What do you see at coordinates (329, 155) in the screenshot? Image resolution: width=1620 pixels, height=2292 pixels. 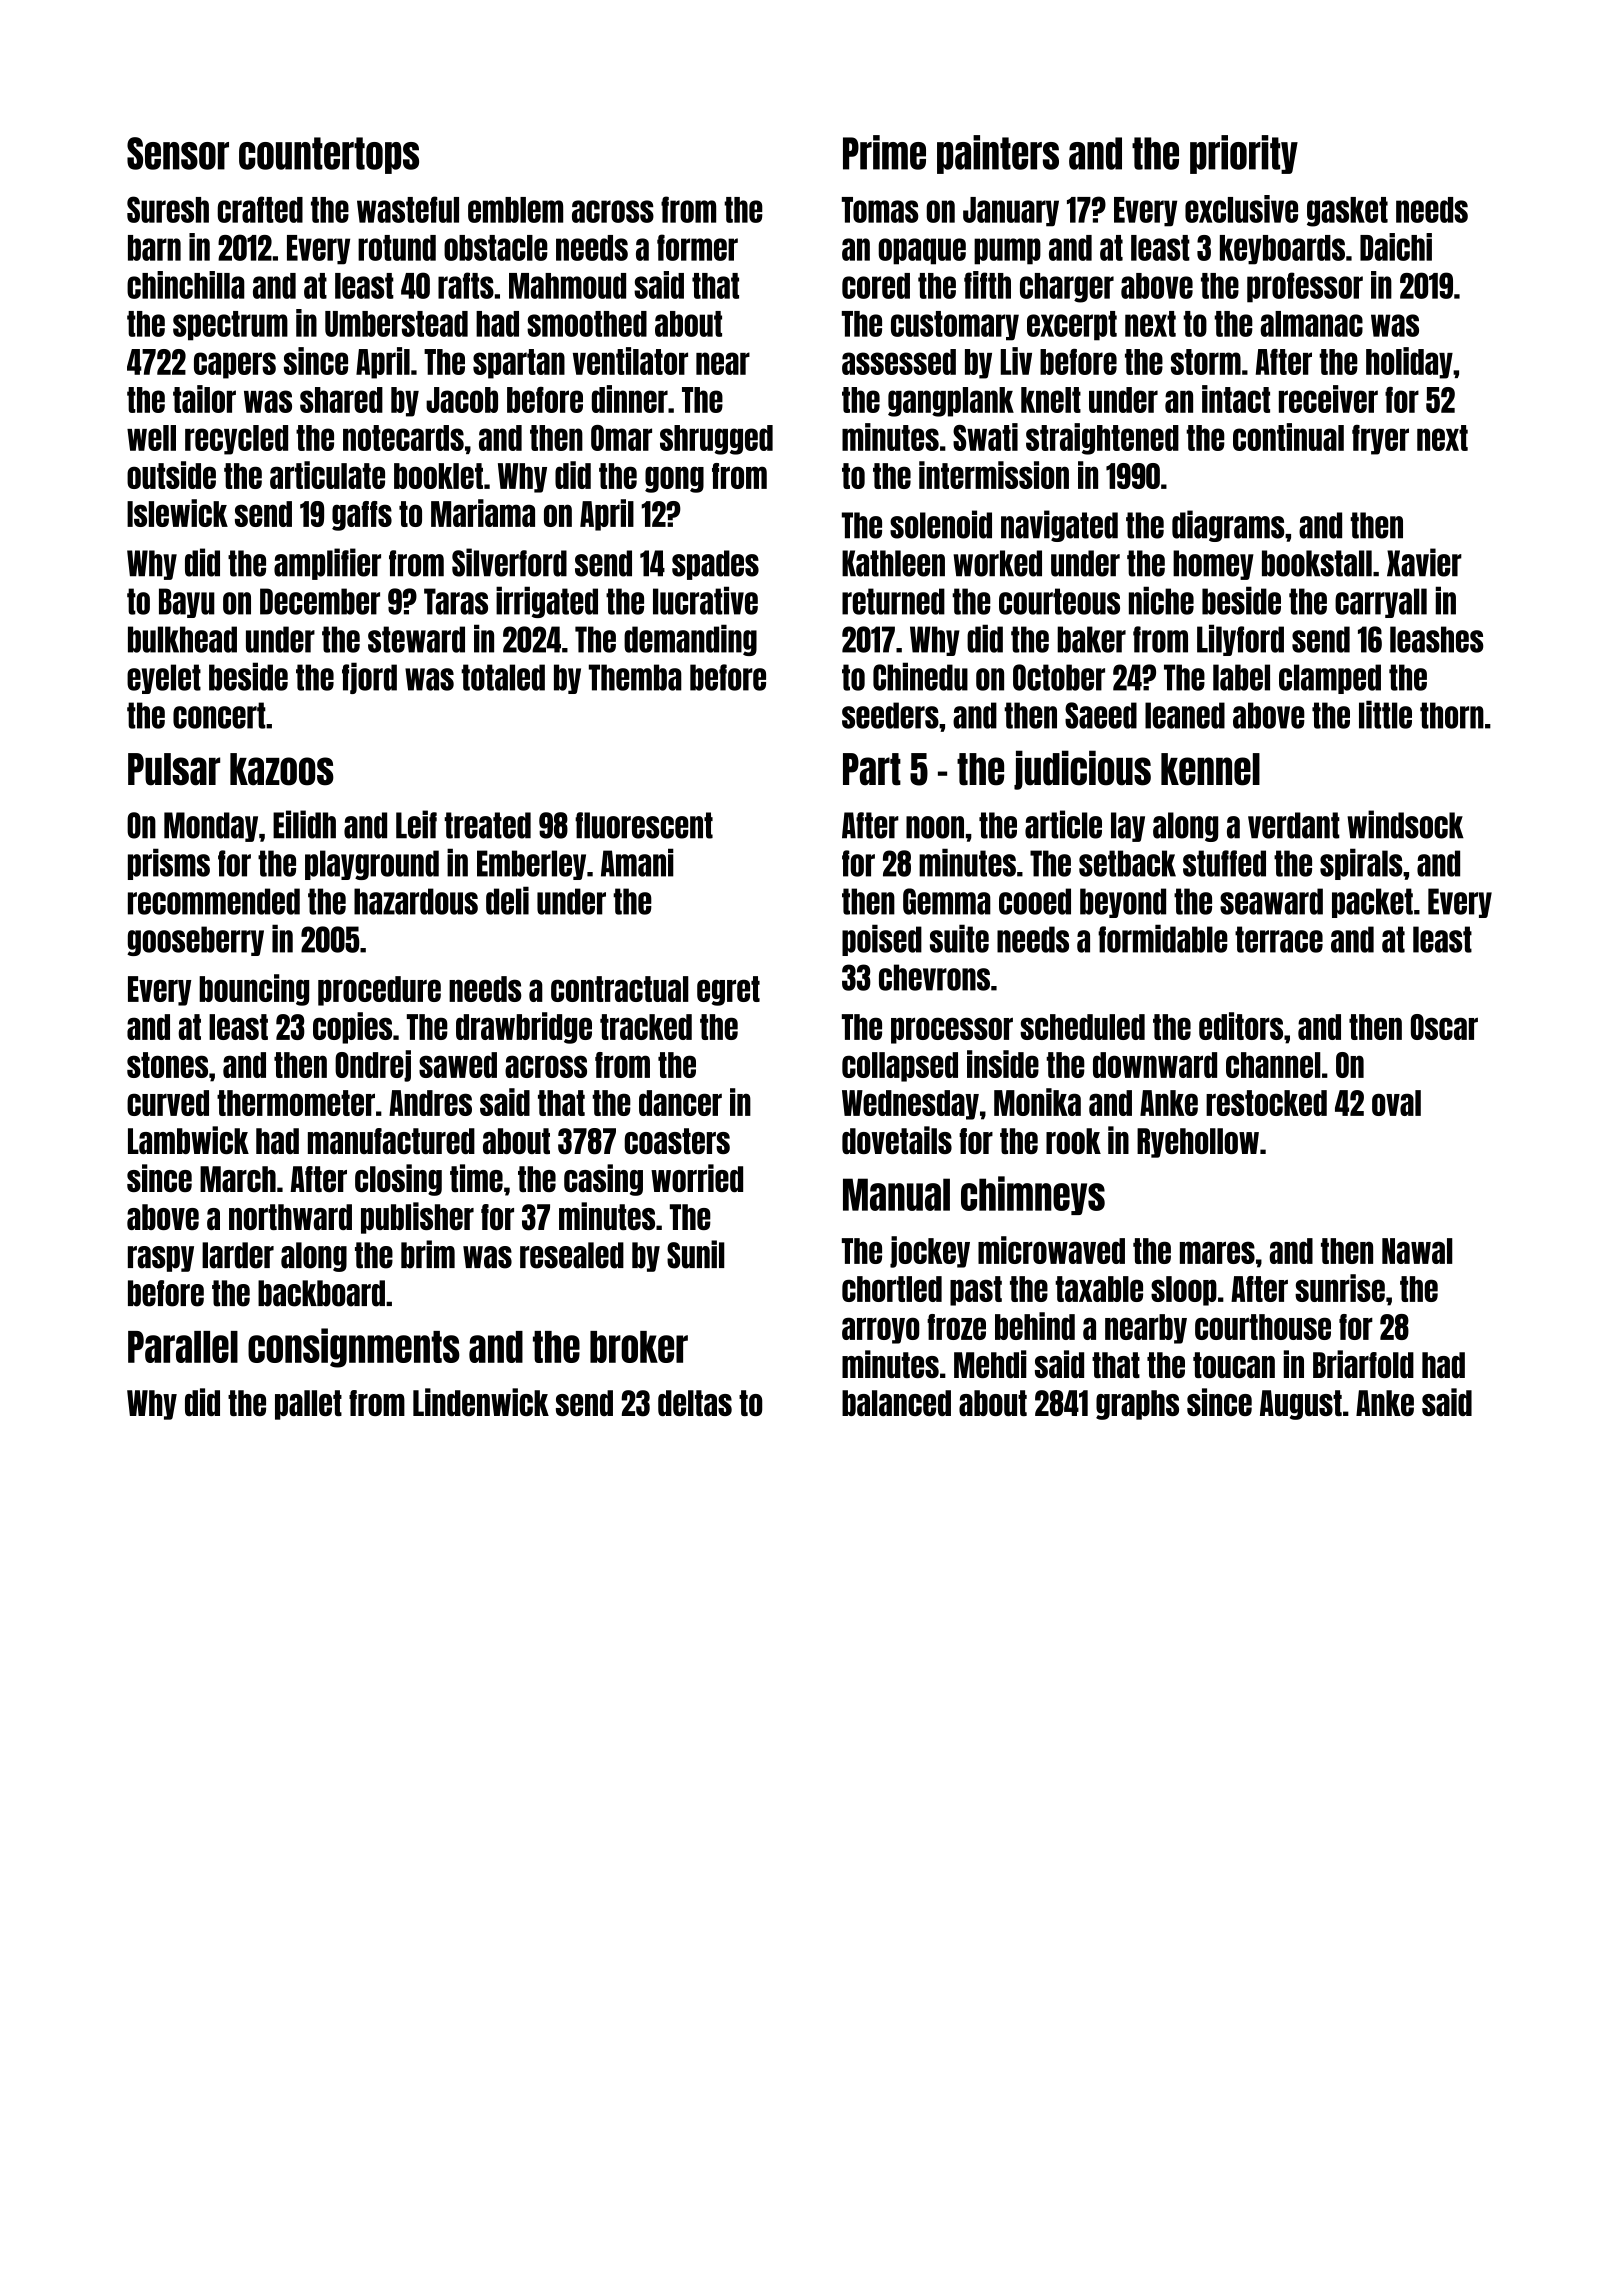 I see `countertops` at bounding box center [329, 155].
